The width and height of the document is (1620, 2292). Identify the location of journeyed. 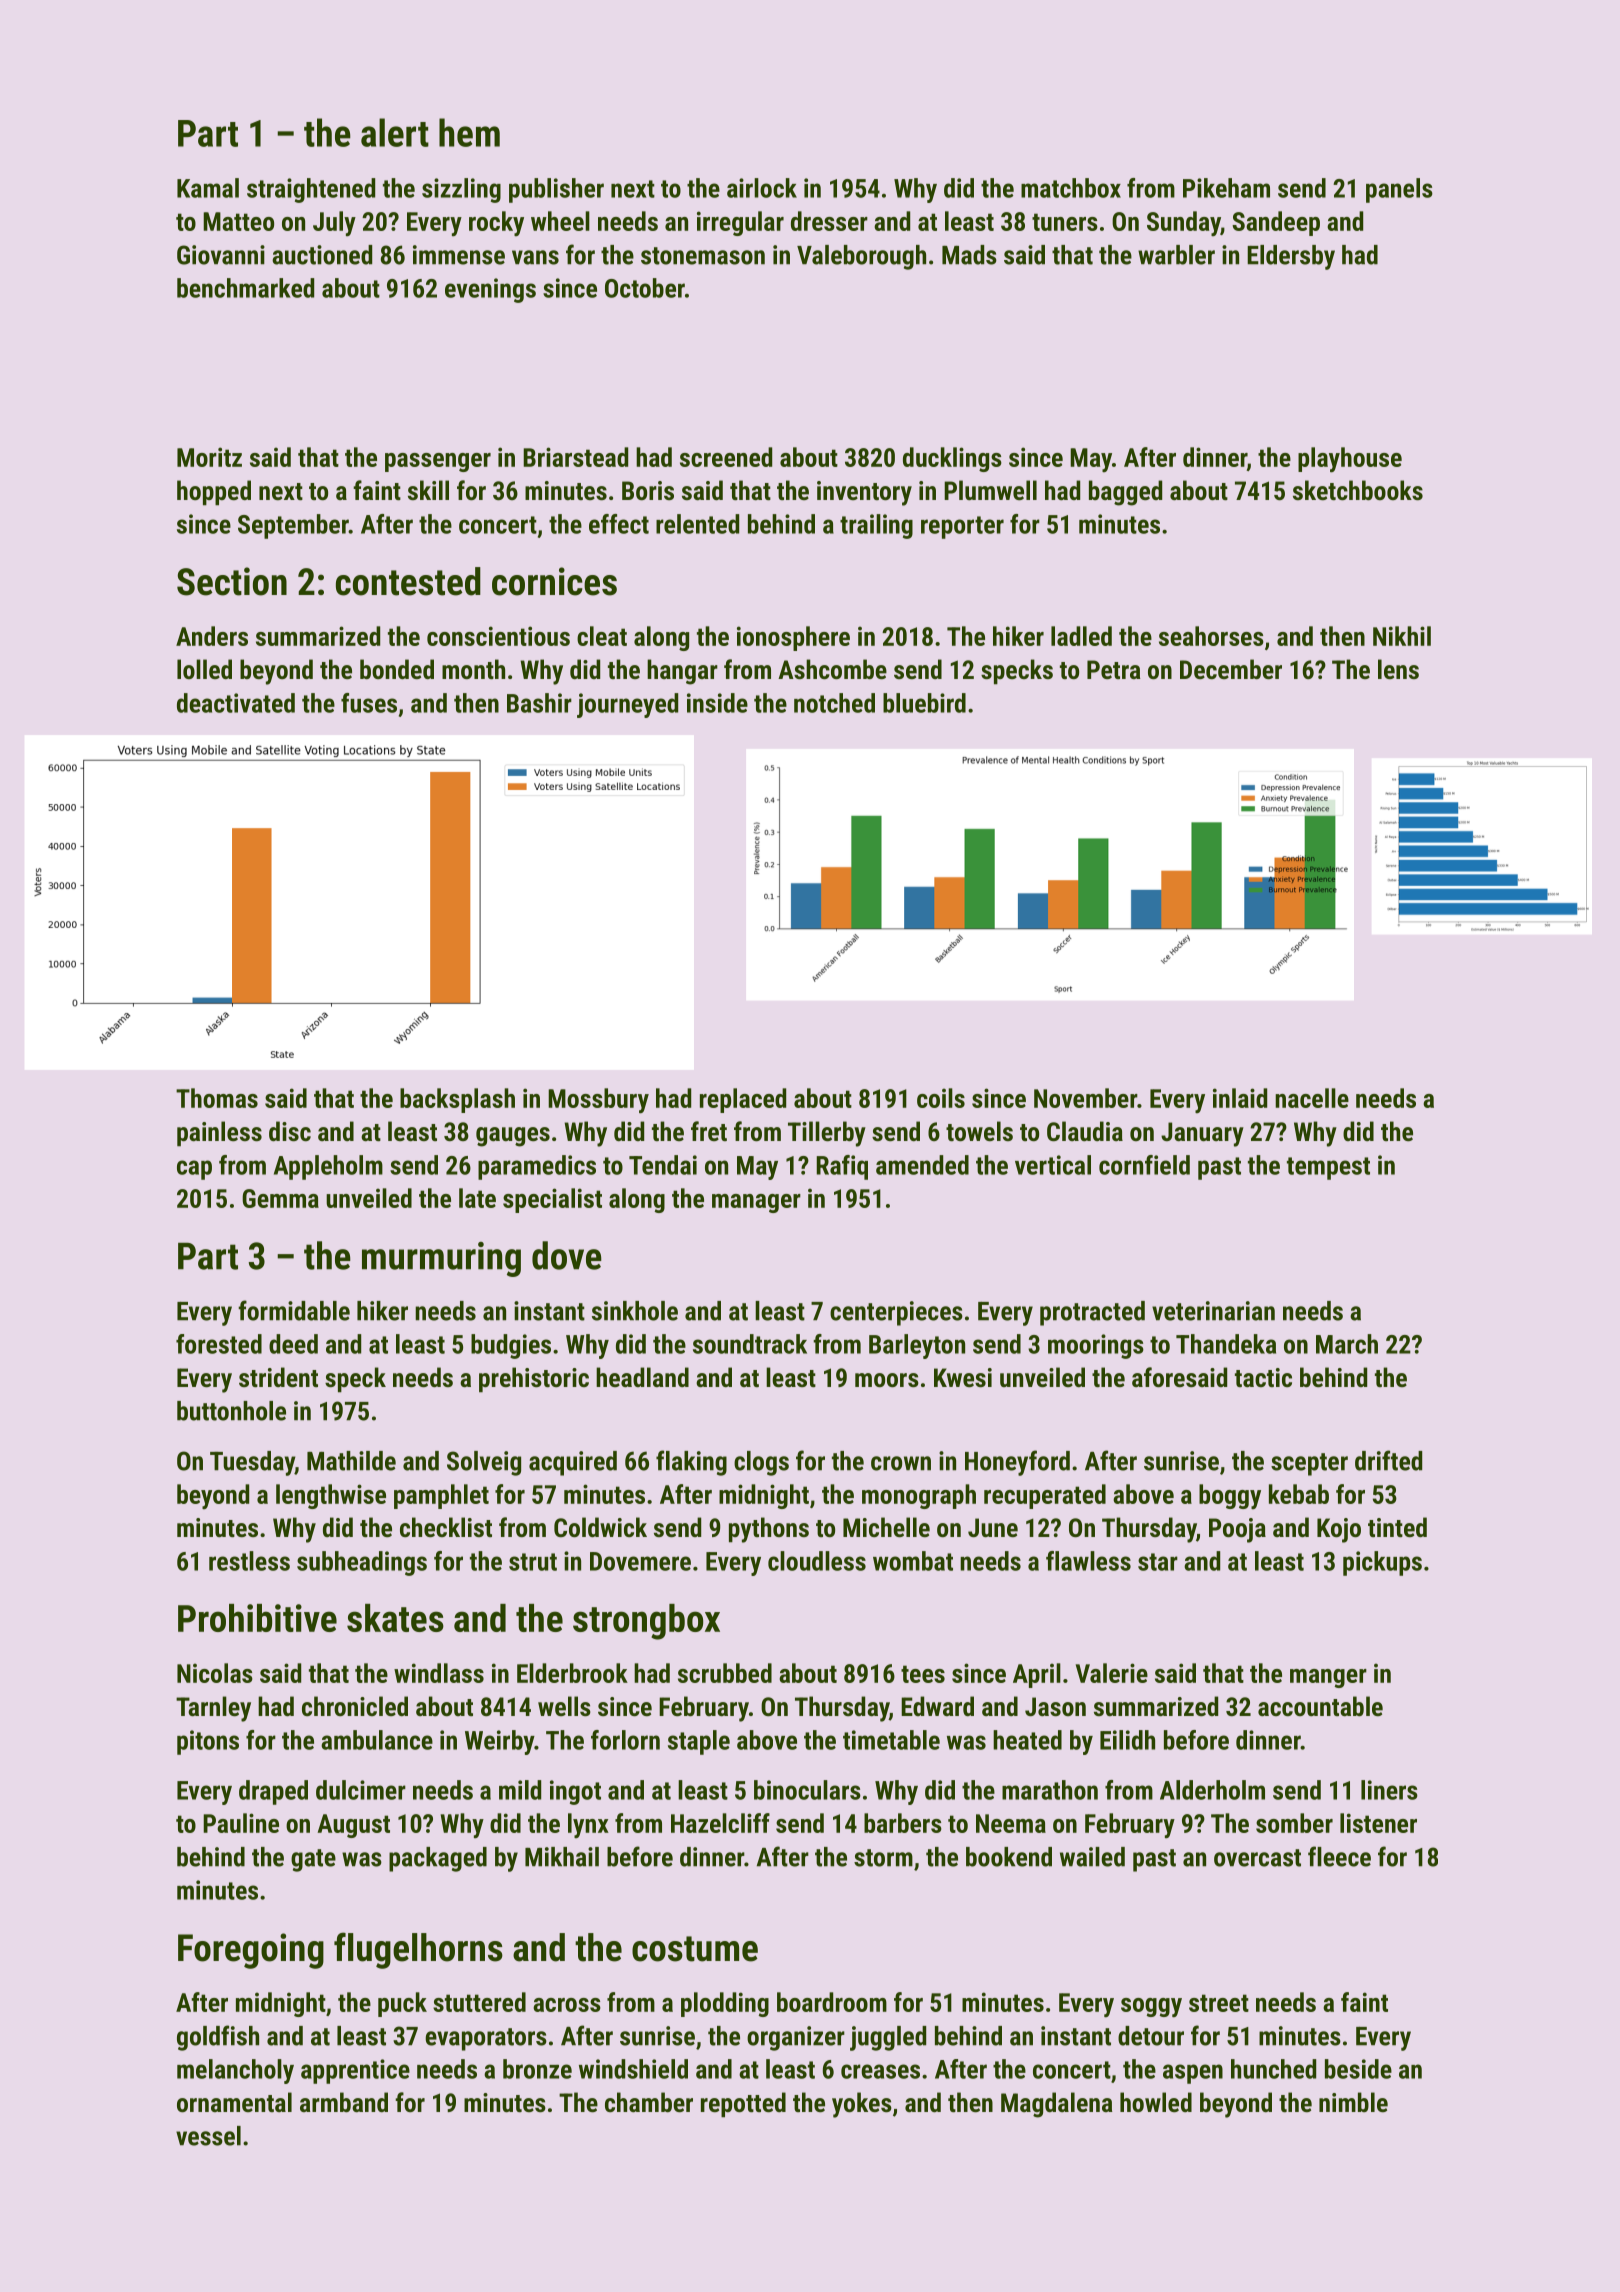
(627, 705).
